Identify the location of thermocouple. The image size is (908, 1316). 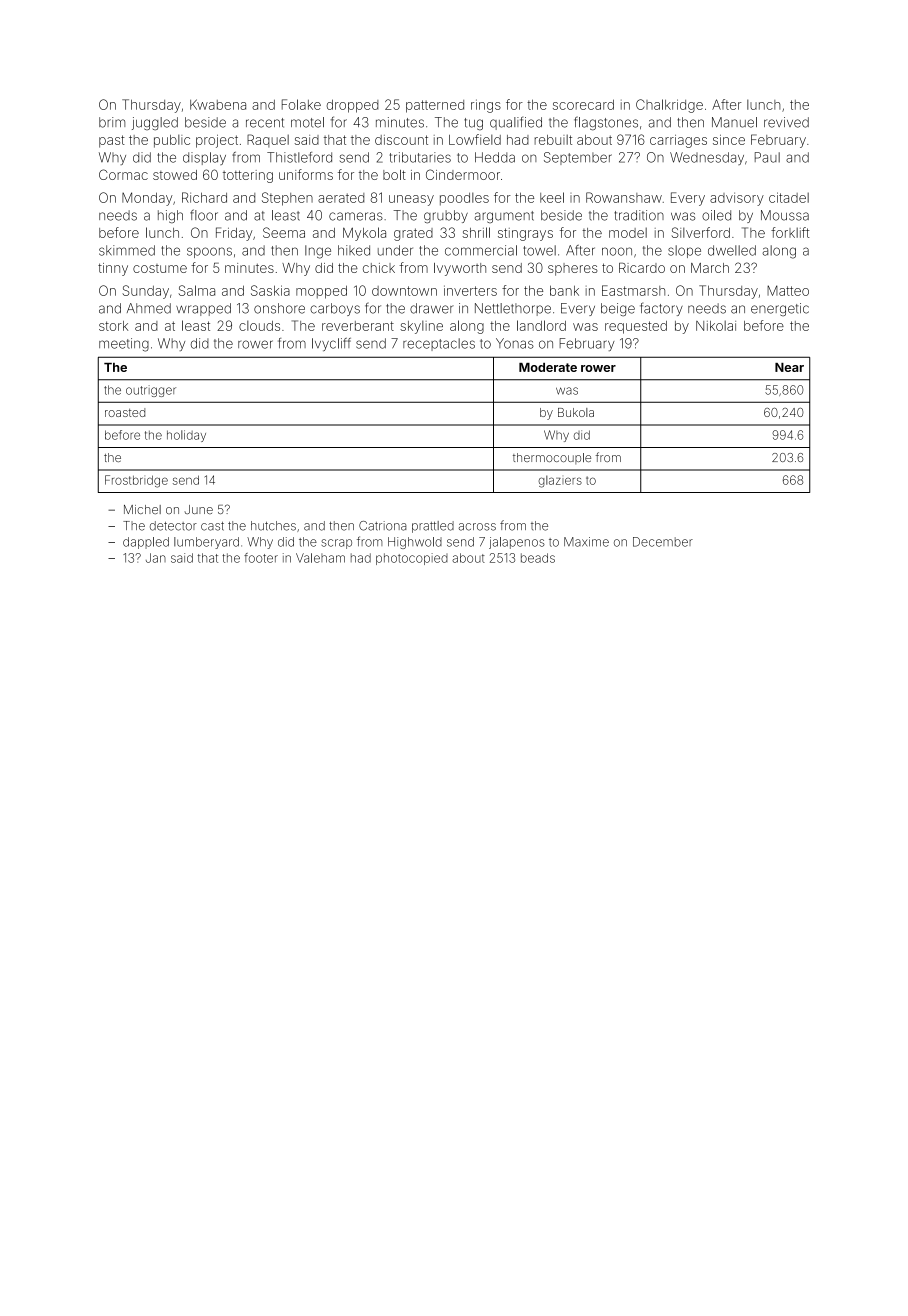
(552, 458).
